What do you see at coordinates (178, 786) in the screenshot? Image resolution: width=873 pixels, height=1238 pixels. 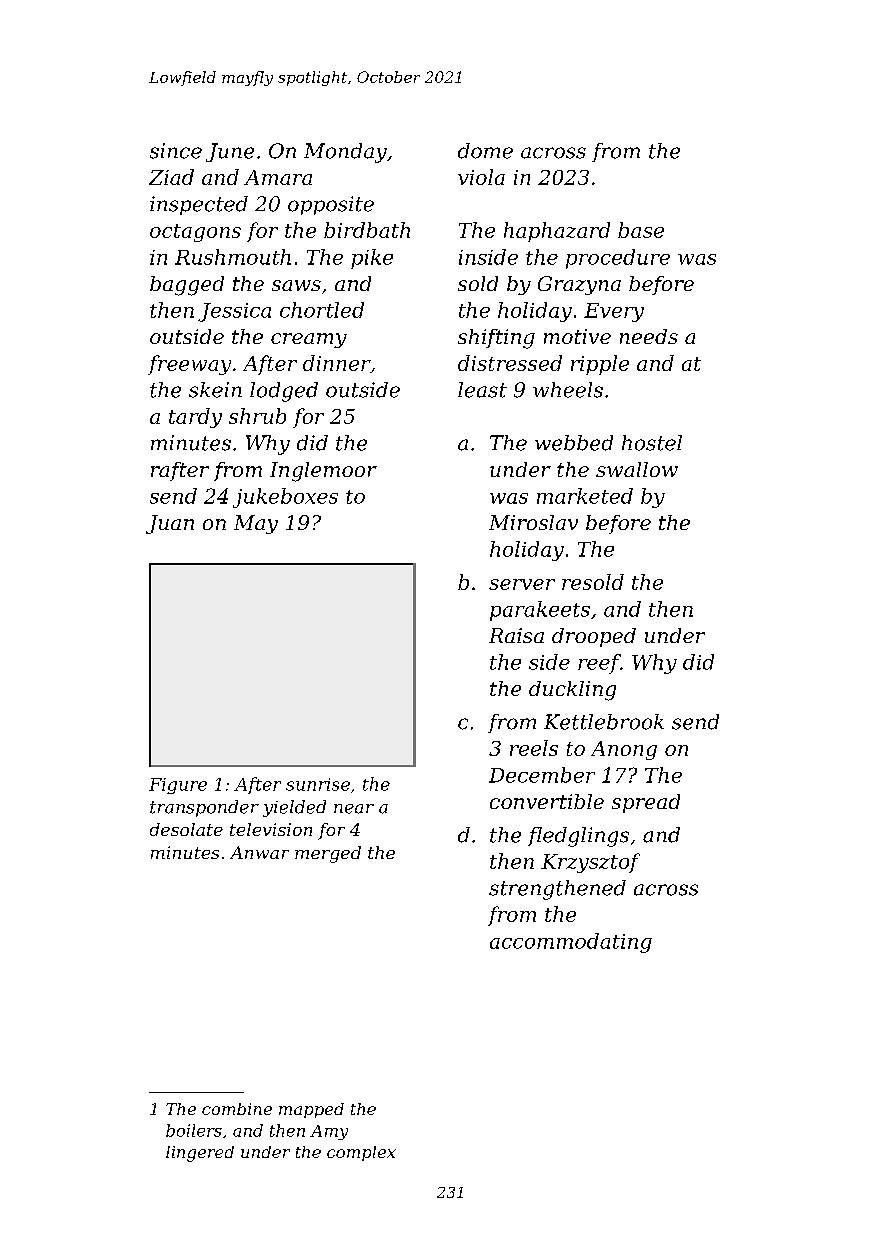 I see `Figure` at bounding box center [178, 786].
